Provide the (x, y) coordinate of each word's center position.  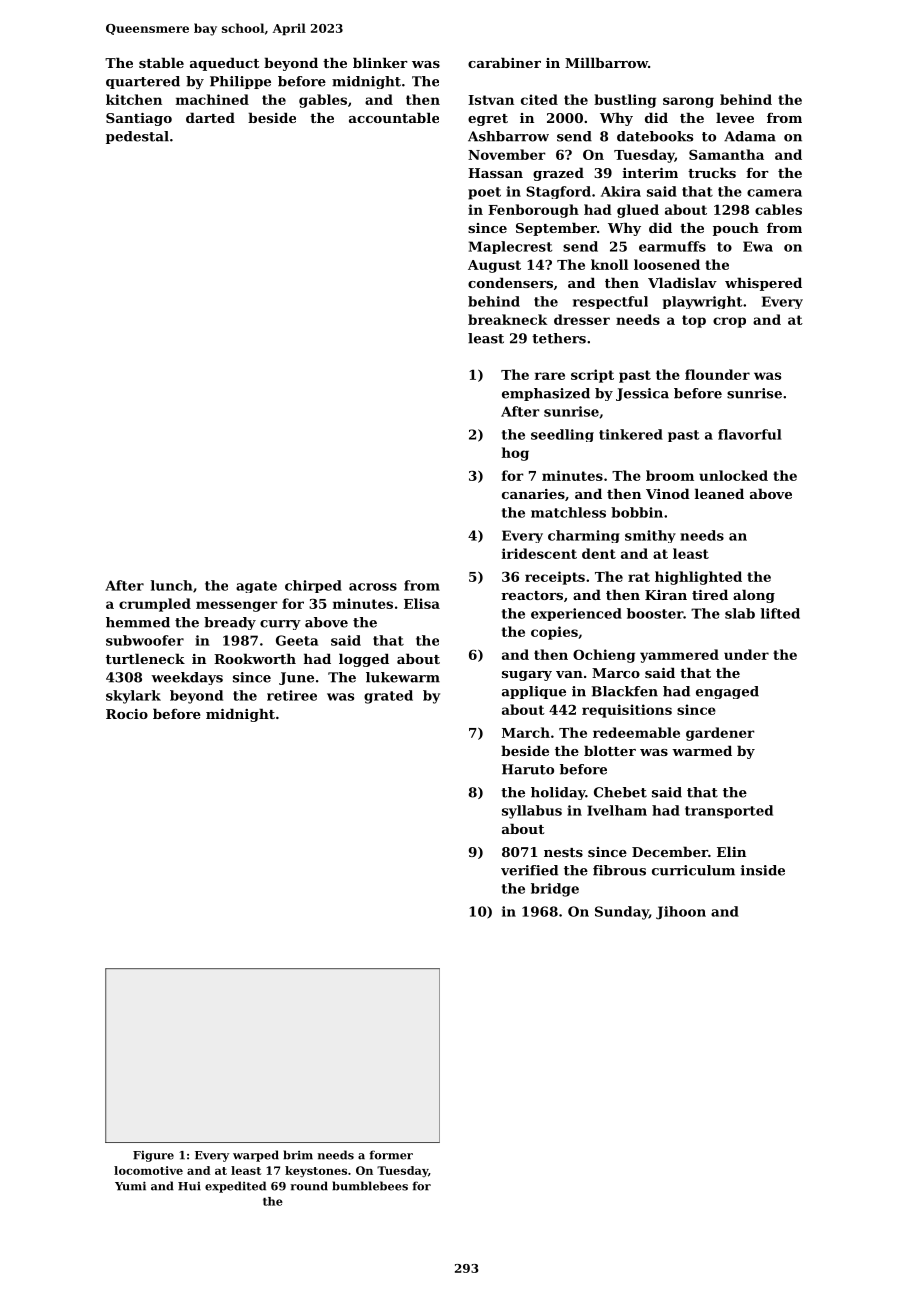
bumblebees (370, 1186)
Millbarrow (606, 62)
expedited (235, 1187)
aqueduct (224, 64)
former (391, 1155)
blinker (380, 62)
